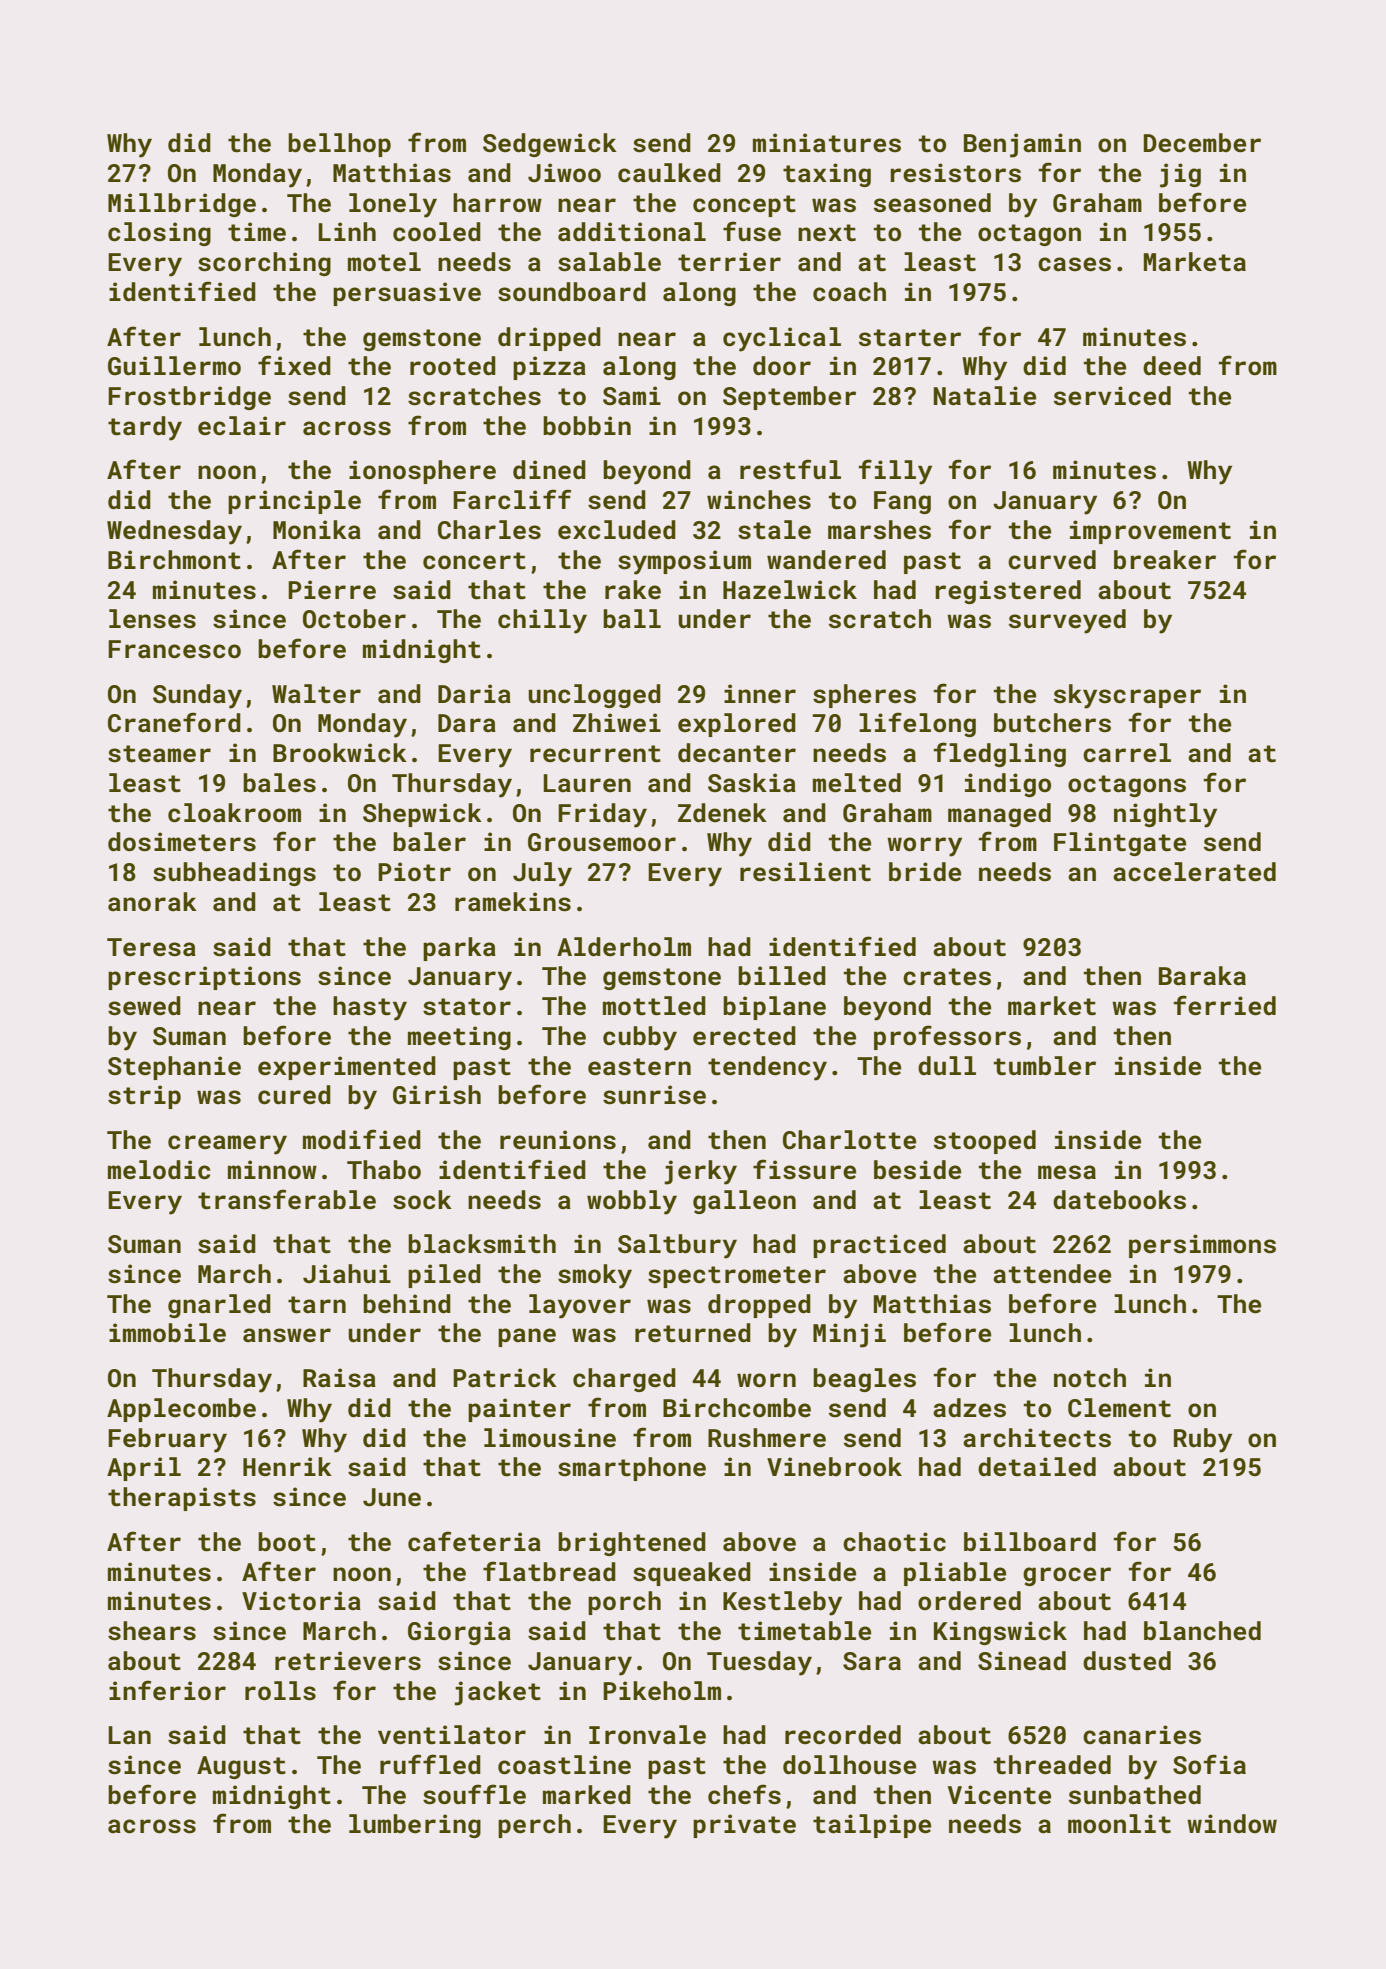 Image resolution: width=1386 pixels, height=1969 pixels. I want to click on surveyed, so click(1067, 621).
